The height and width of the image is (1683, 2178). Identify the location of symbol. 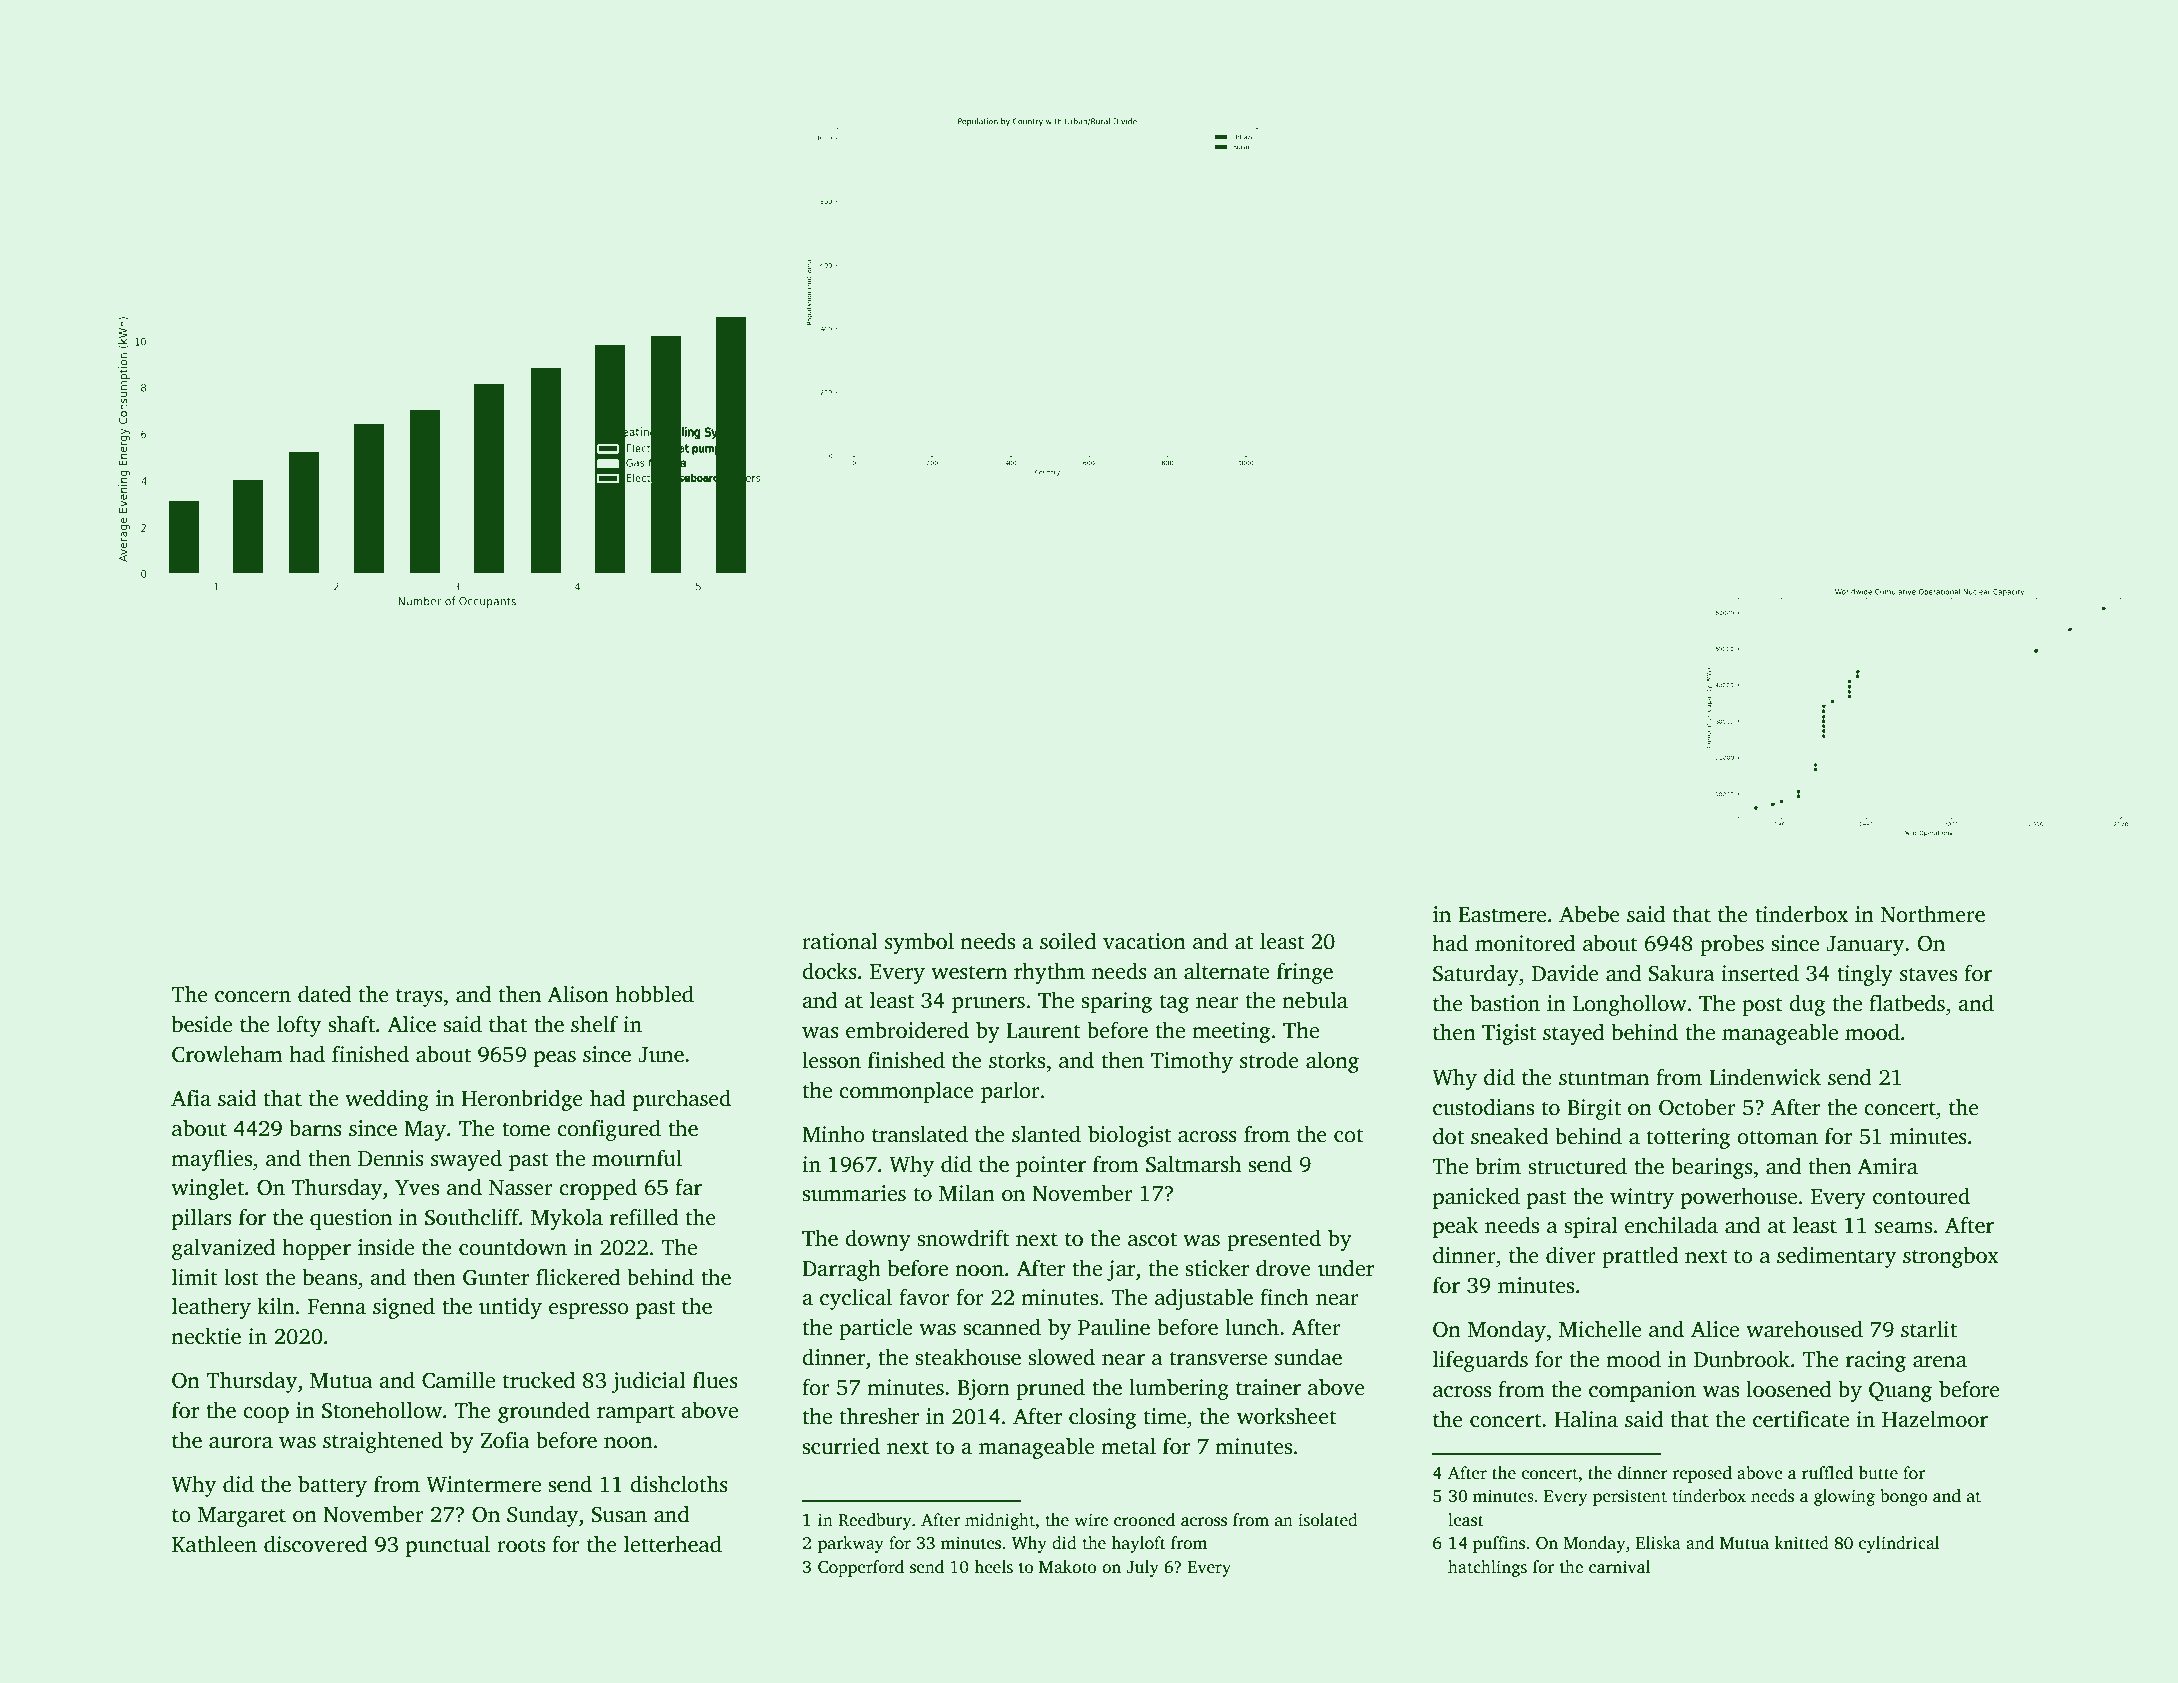
(919, 943).
